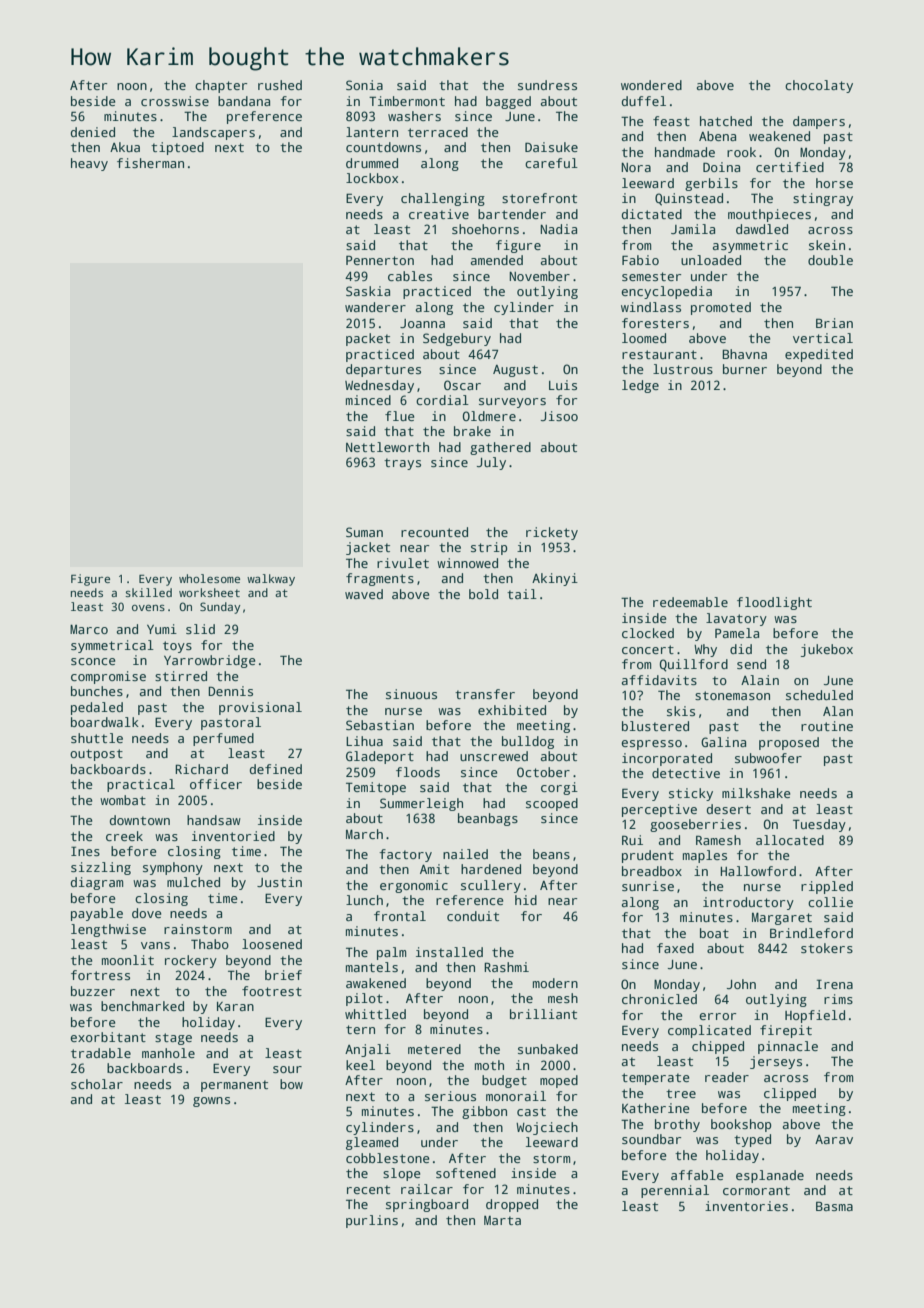  What do you see at coordinates (485, 694) in the page?
I see `transfer` at bounding box center [485, 694].
